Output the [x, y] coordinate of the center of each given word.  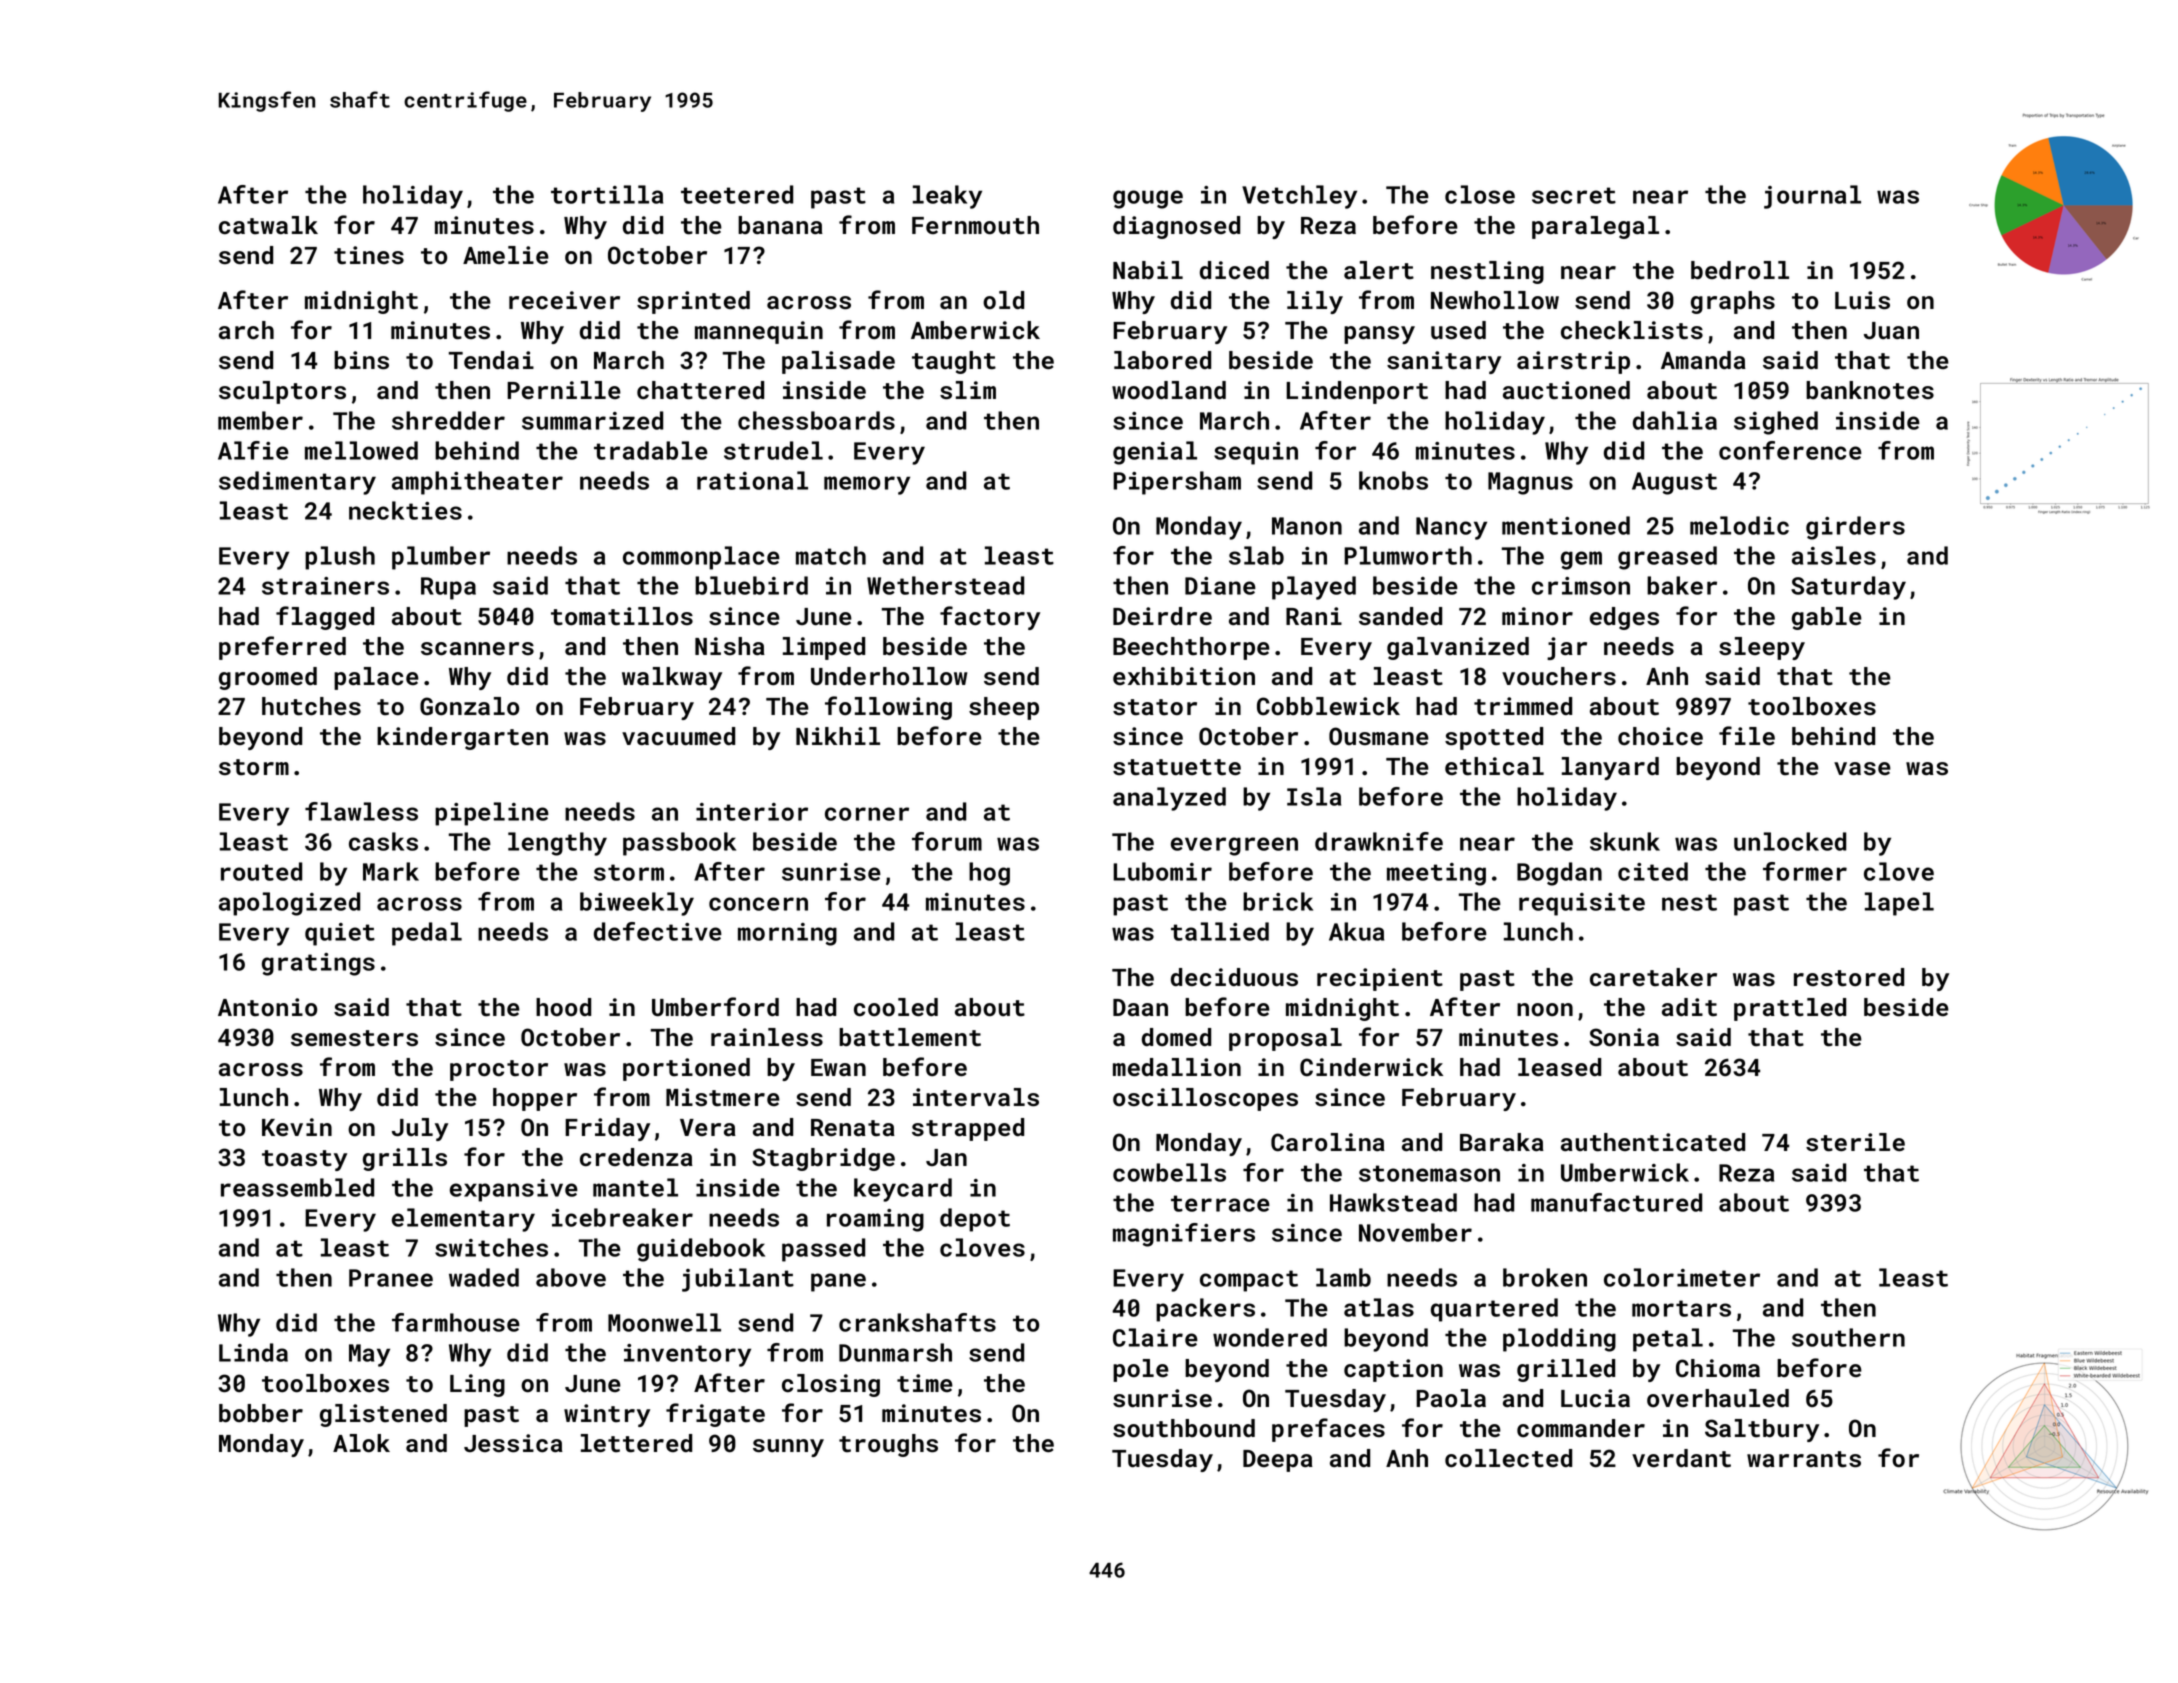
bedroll [1740, 270]
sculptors [282, 392]
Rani [1314, 616]
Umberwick [1625, 1172]
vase [1862, 769]
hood [563, 1007]
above [571, 1277]
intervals [976, 1097]
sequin [1256, 453]
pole [1141, 1370]
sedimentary [297, 483]
